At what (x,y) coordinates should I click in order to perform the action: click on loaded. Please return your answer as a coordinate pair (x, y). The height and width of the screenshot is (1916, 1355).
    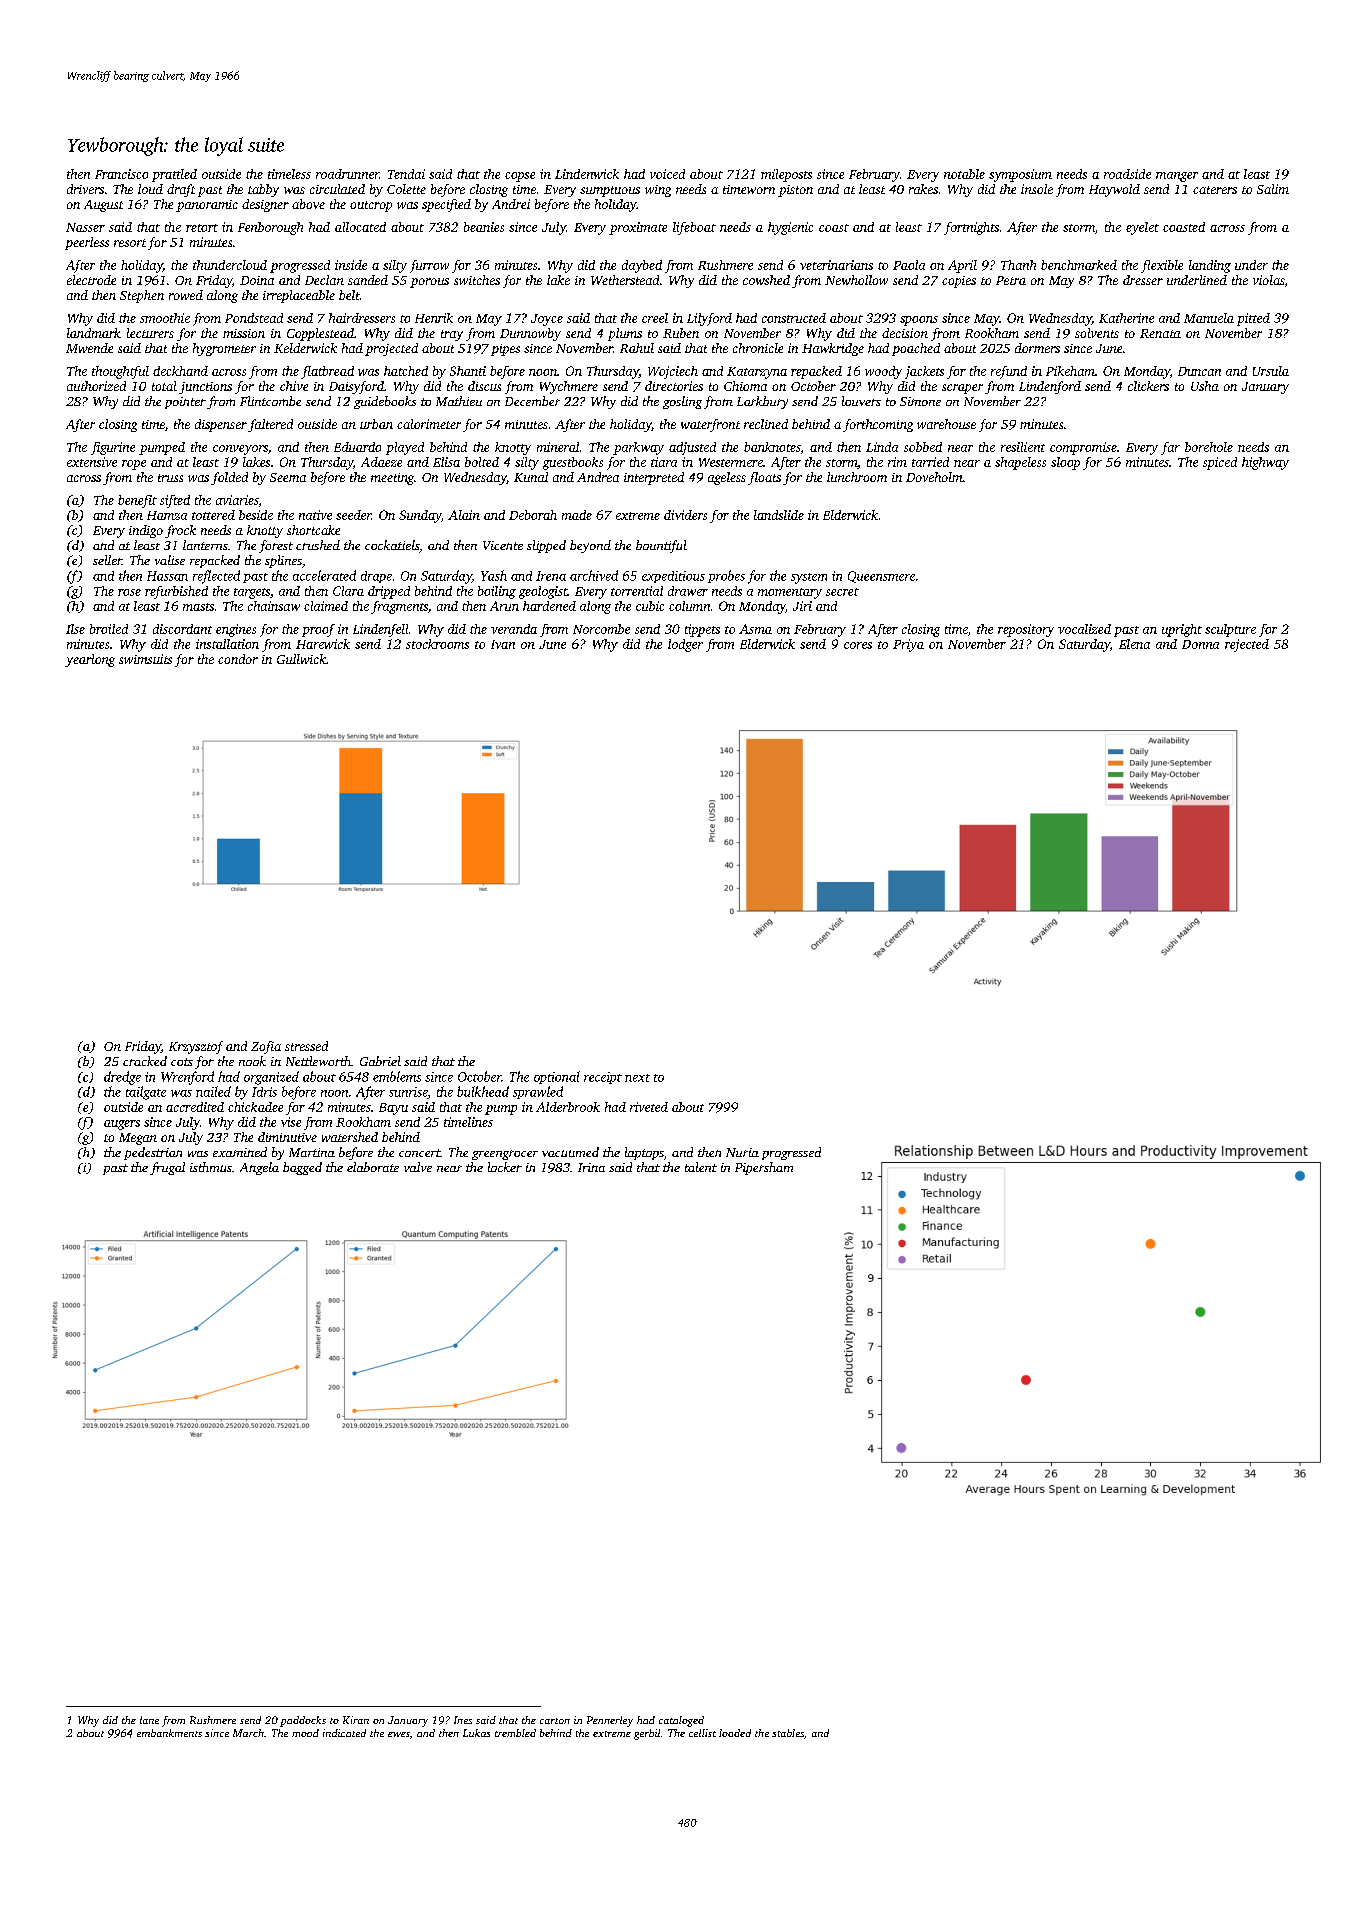
    Looking at the image, I should click on (735, 1733).
